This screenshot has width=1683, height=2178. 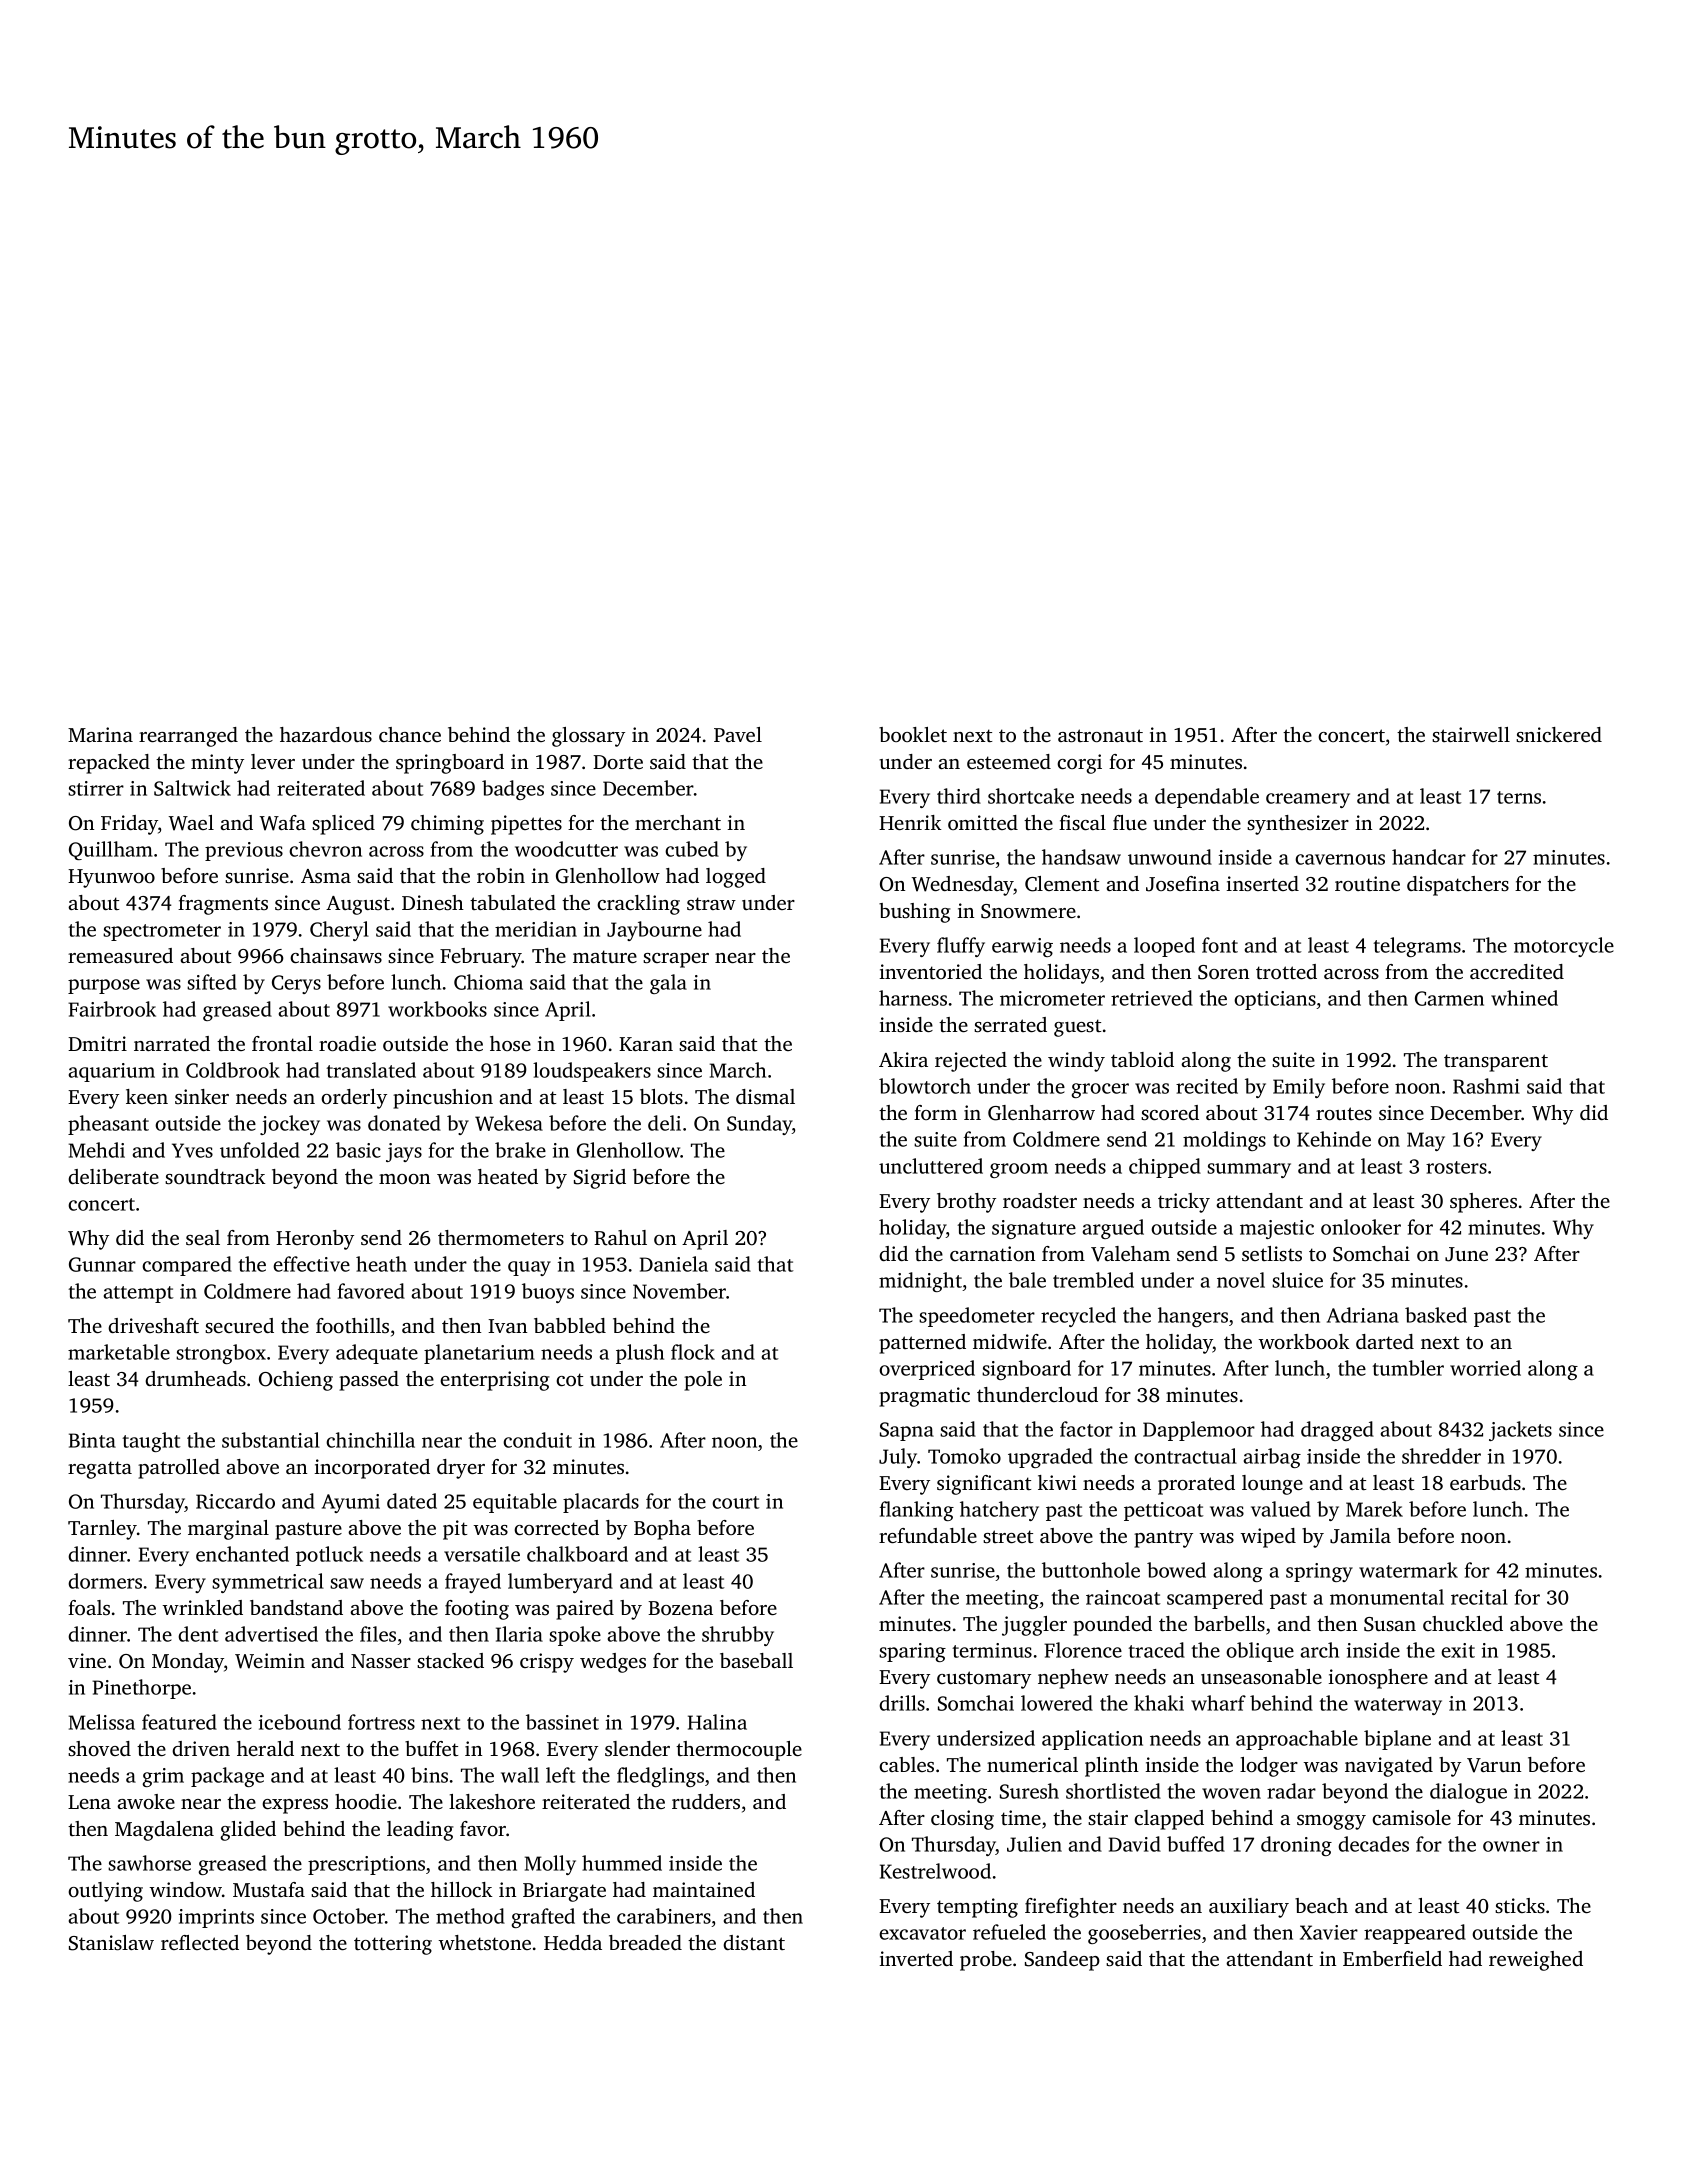 What do you see at coordinates (378, 1634) in the screenshot?
I see `files` at bounding box center [378, 1634].
